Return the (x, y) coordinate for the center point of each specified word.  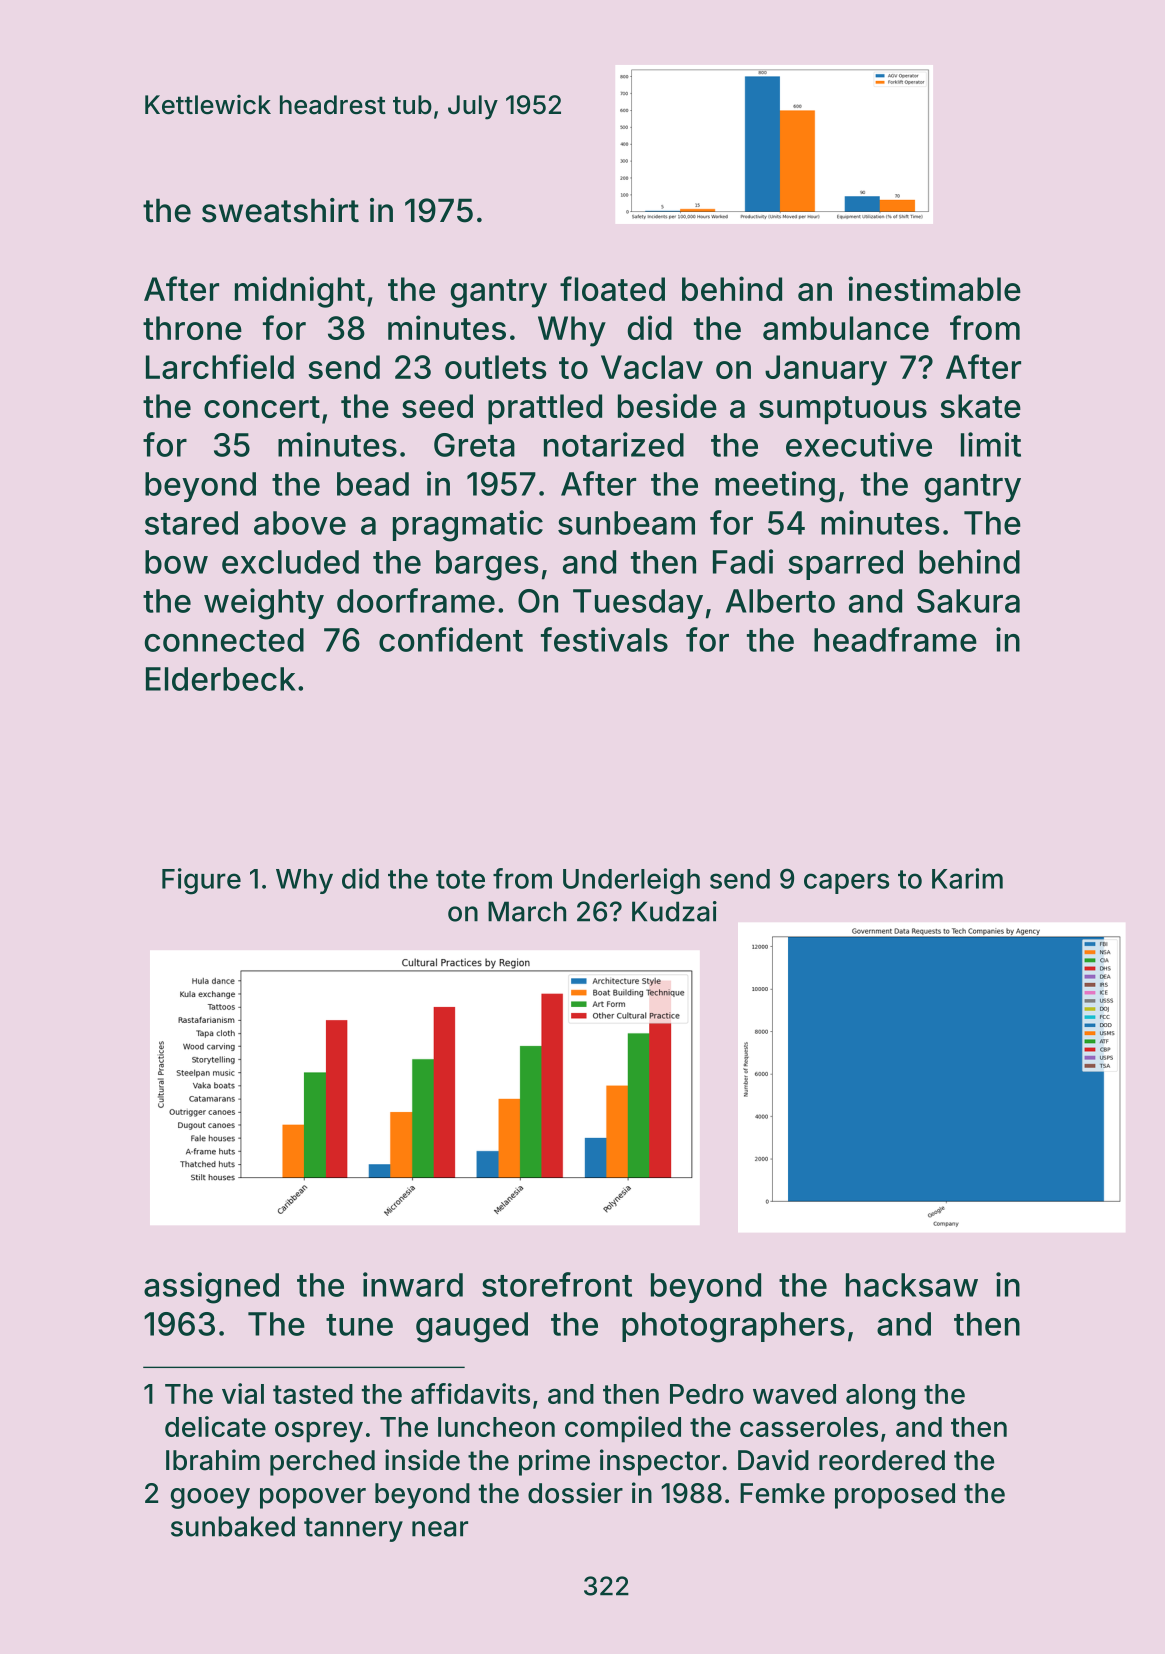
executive (859, 444)
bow (176, 562)
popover (313, 1498)
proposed (895, 1496)
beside (667, 405)
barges (487, 565)
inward (413, 1284)
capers (846, 883)
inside (422, 1460)
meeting (775, 487)
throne (192, 328)
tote (460, 879)
